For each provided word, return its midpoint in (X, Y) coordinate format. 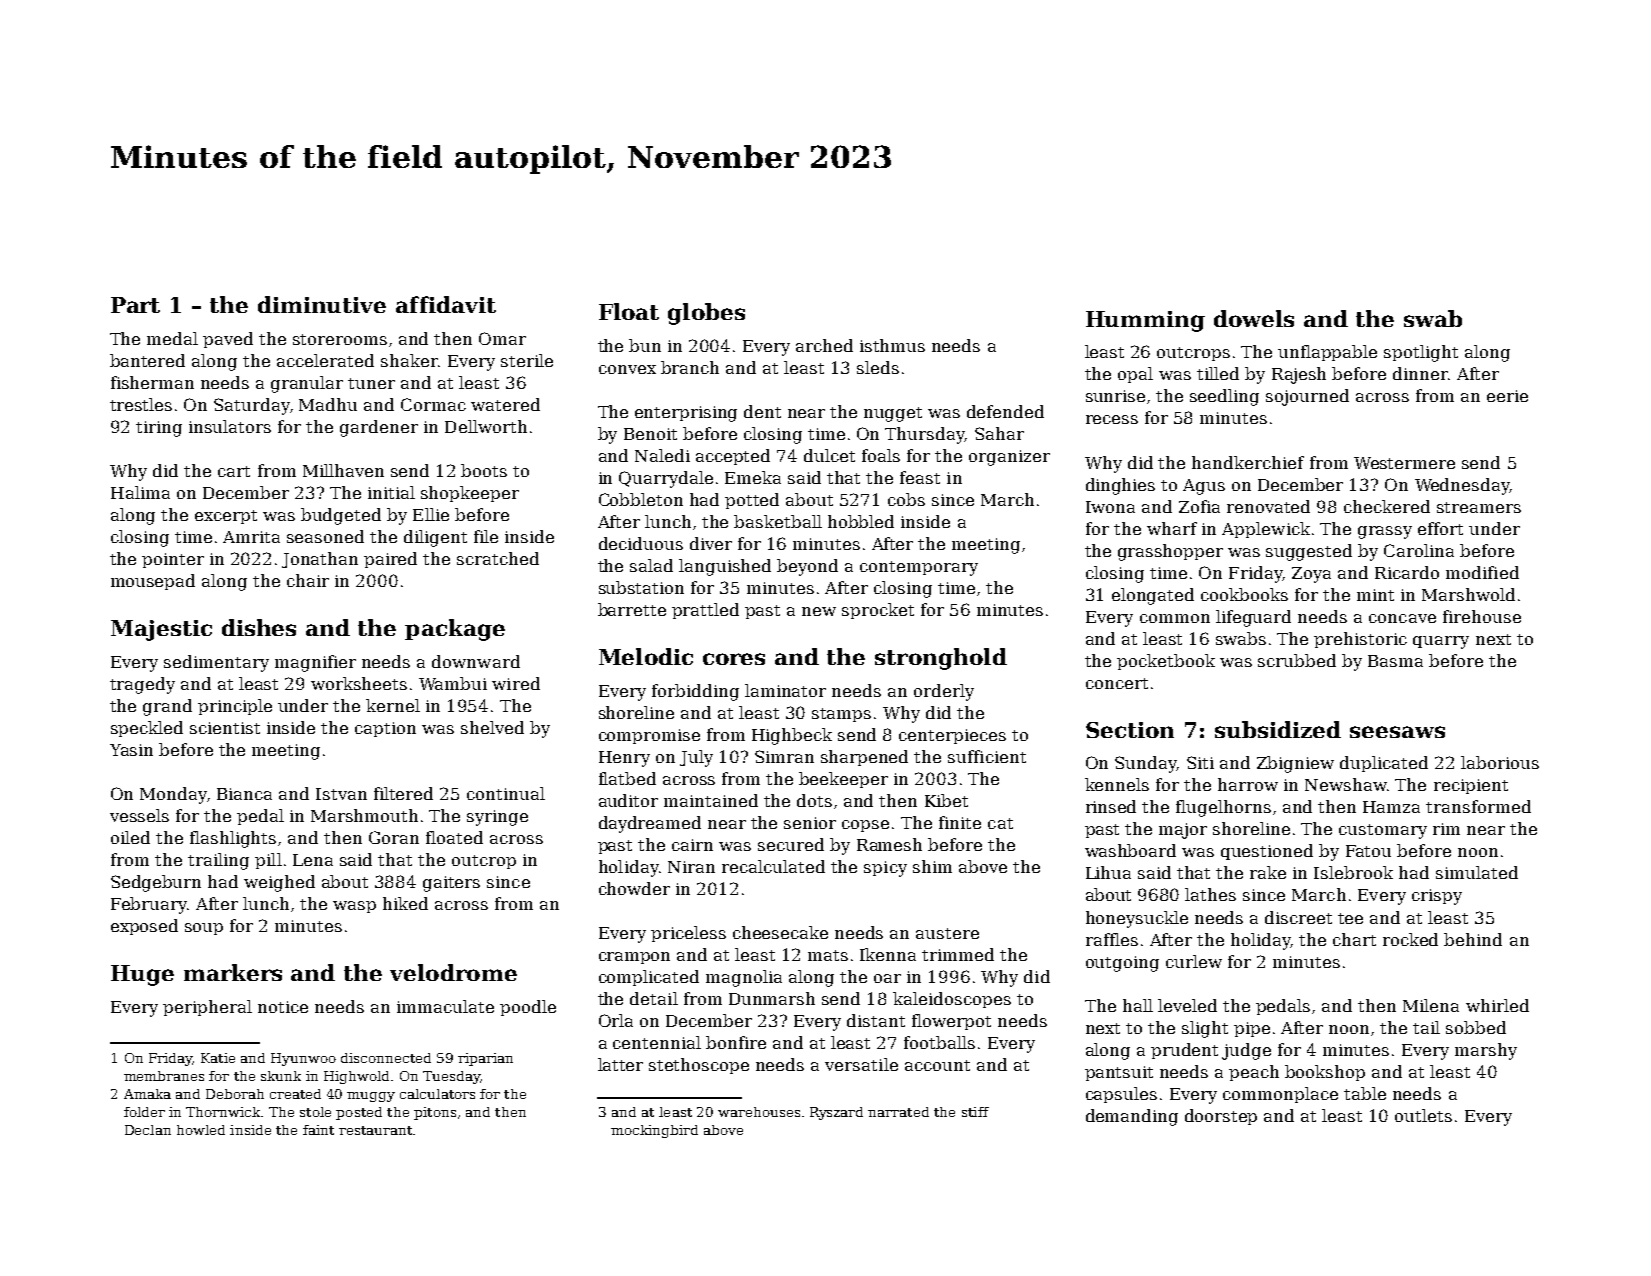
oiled (130, 837)
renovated (1268, 506)
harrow (1248, 784)
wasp (354, 907)
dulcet (829, 455)
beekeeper (843, 780)
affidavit (446, 304)
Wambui (453, 683)
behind (1473, 939)
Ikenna (888, 954)
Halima (140, 492)
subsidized (1278, 729)
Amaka (147, 1094)
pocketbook (1166, 662)
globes (706, 314)
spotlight (1421, 353)
